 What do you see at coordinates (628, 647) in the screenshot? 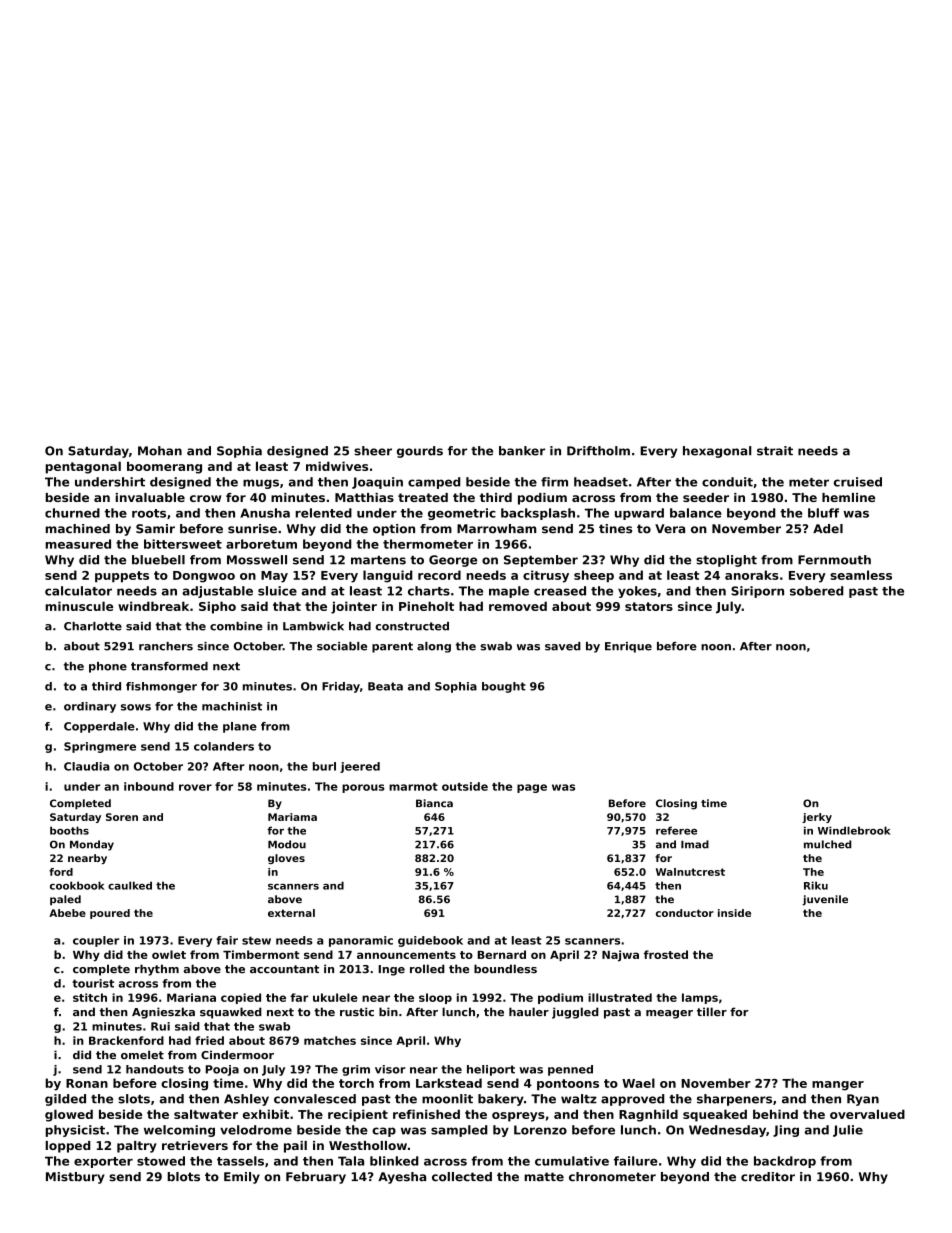
I see `Enrique` at bounding box center [628, 647].
